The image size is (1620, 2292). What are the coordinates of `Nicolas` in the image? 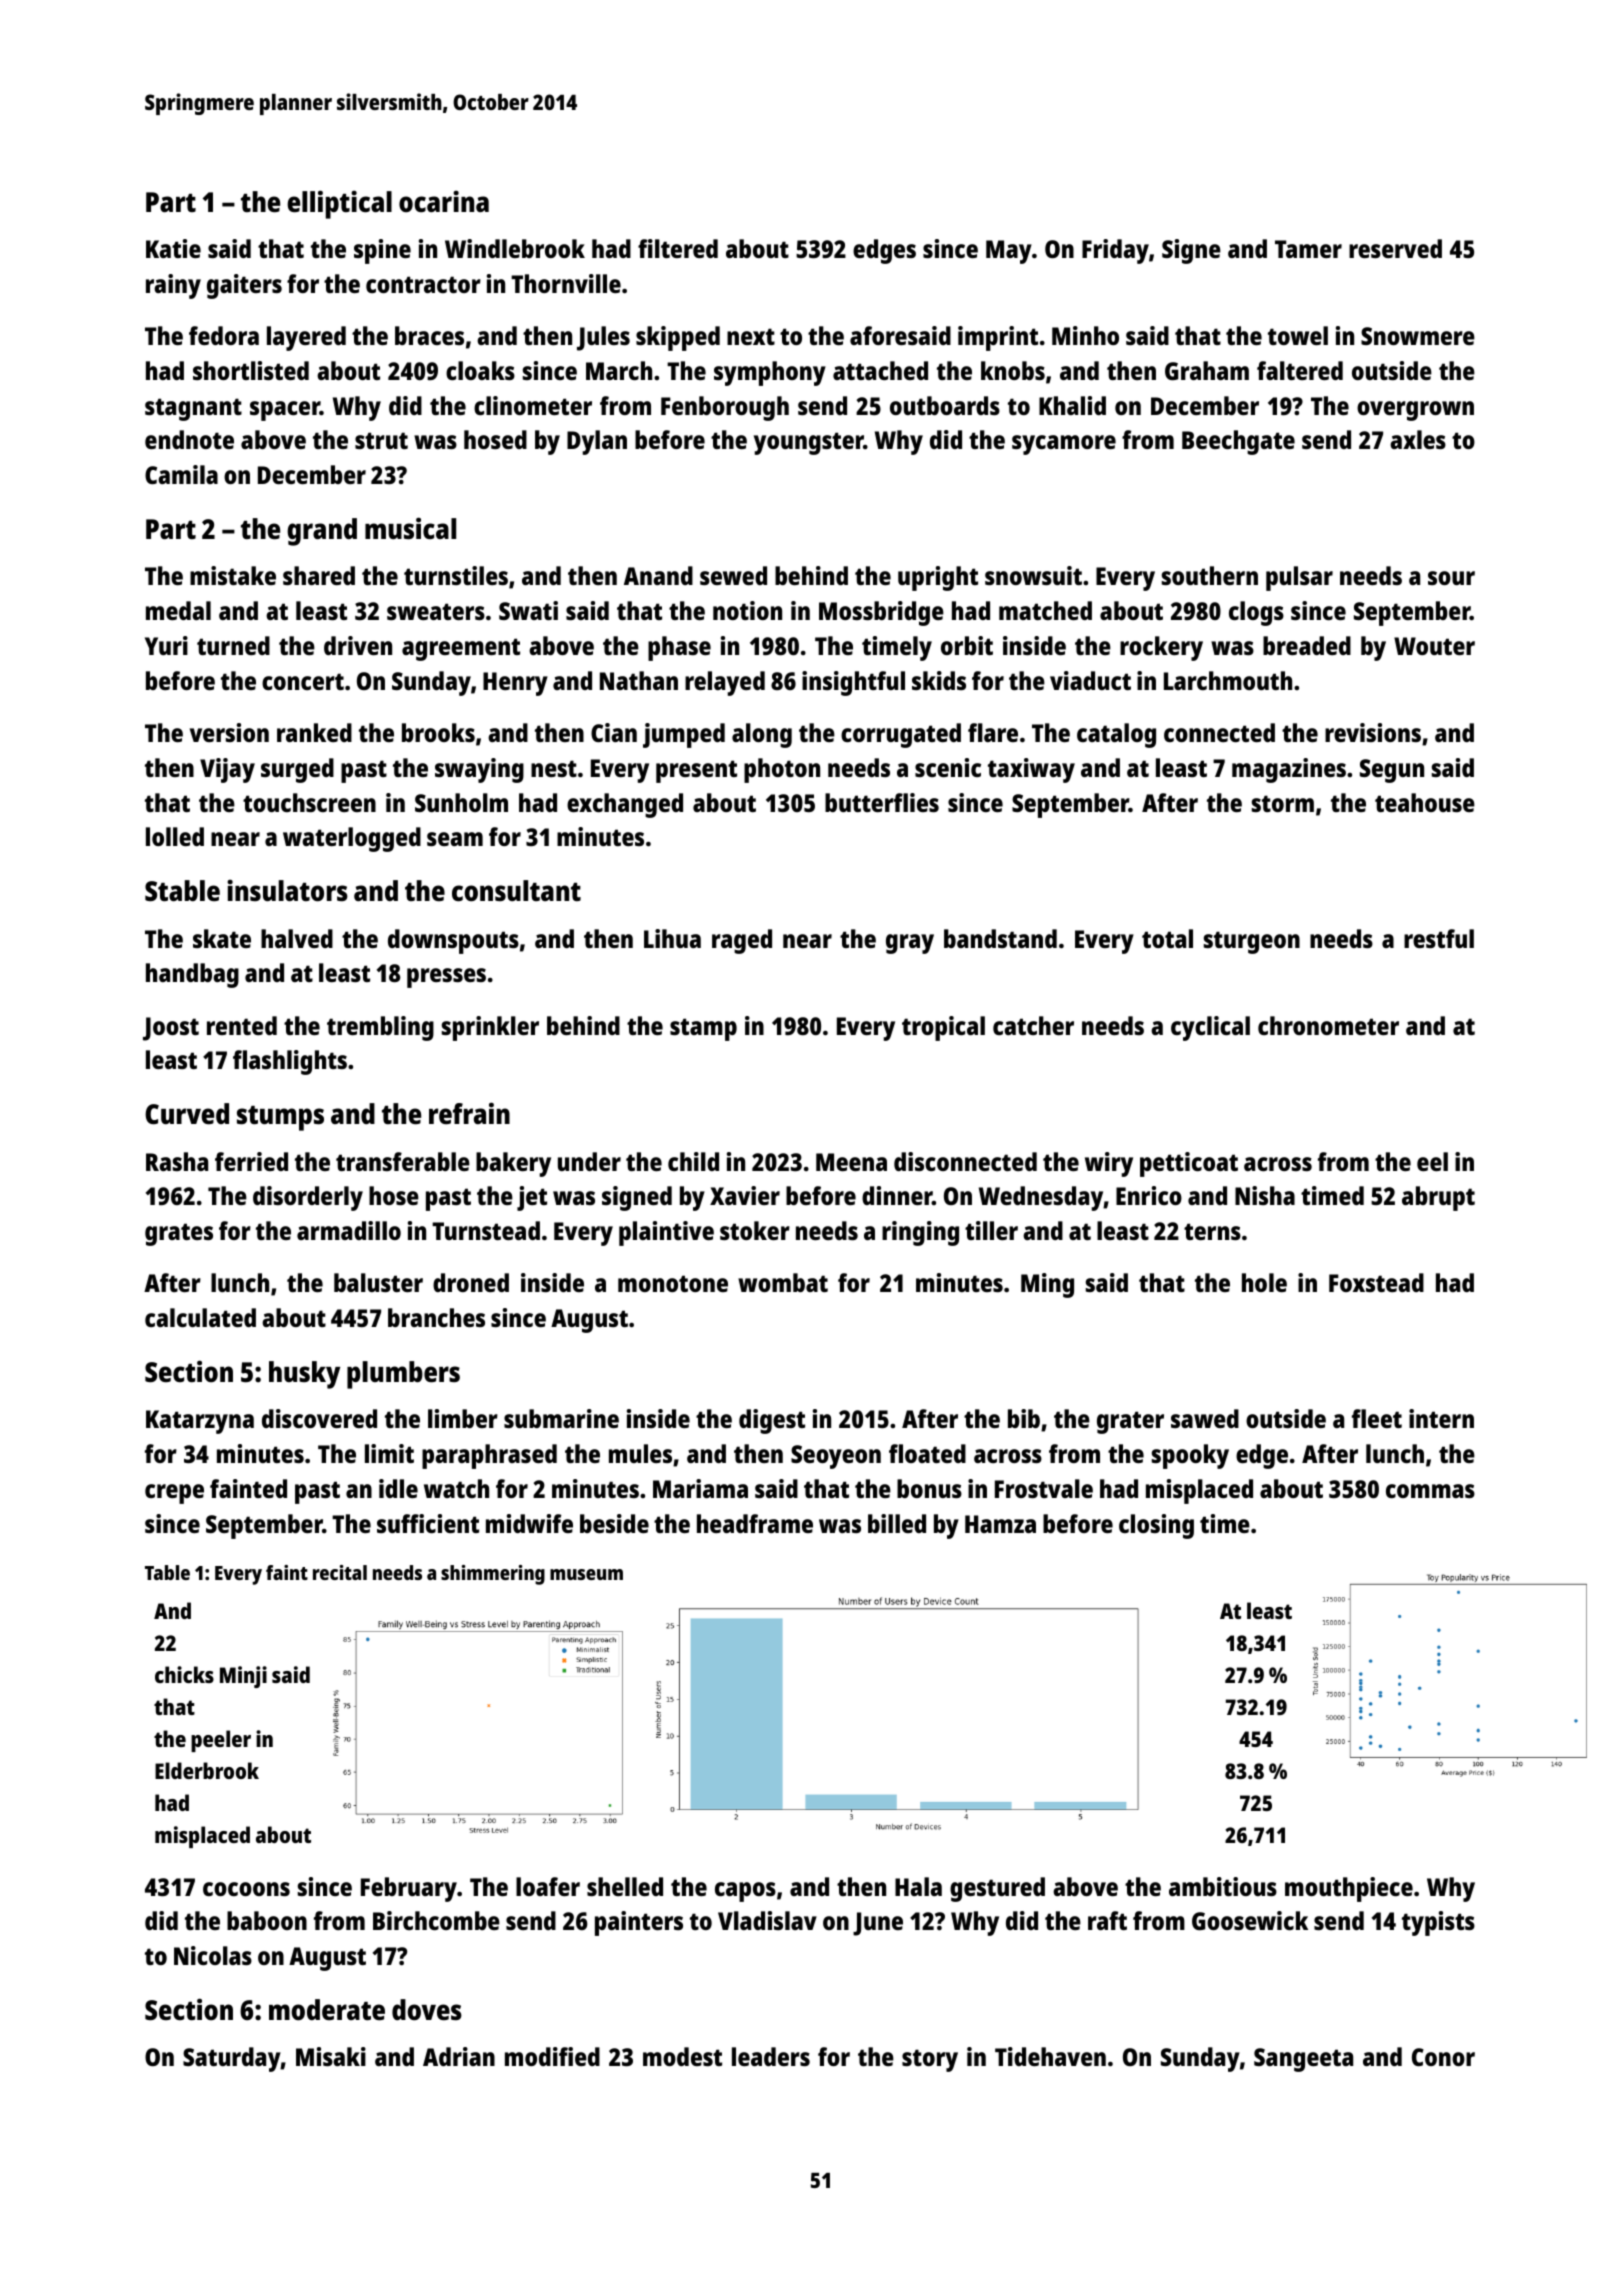 It's located at (213, 1955).
